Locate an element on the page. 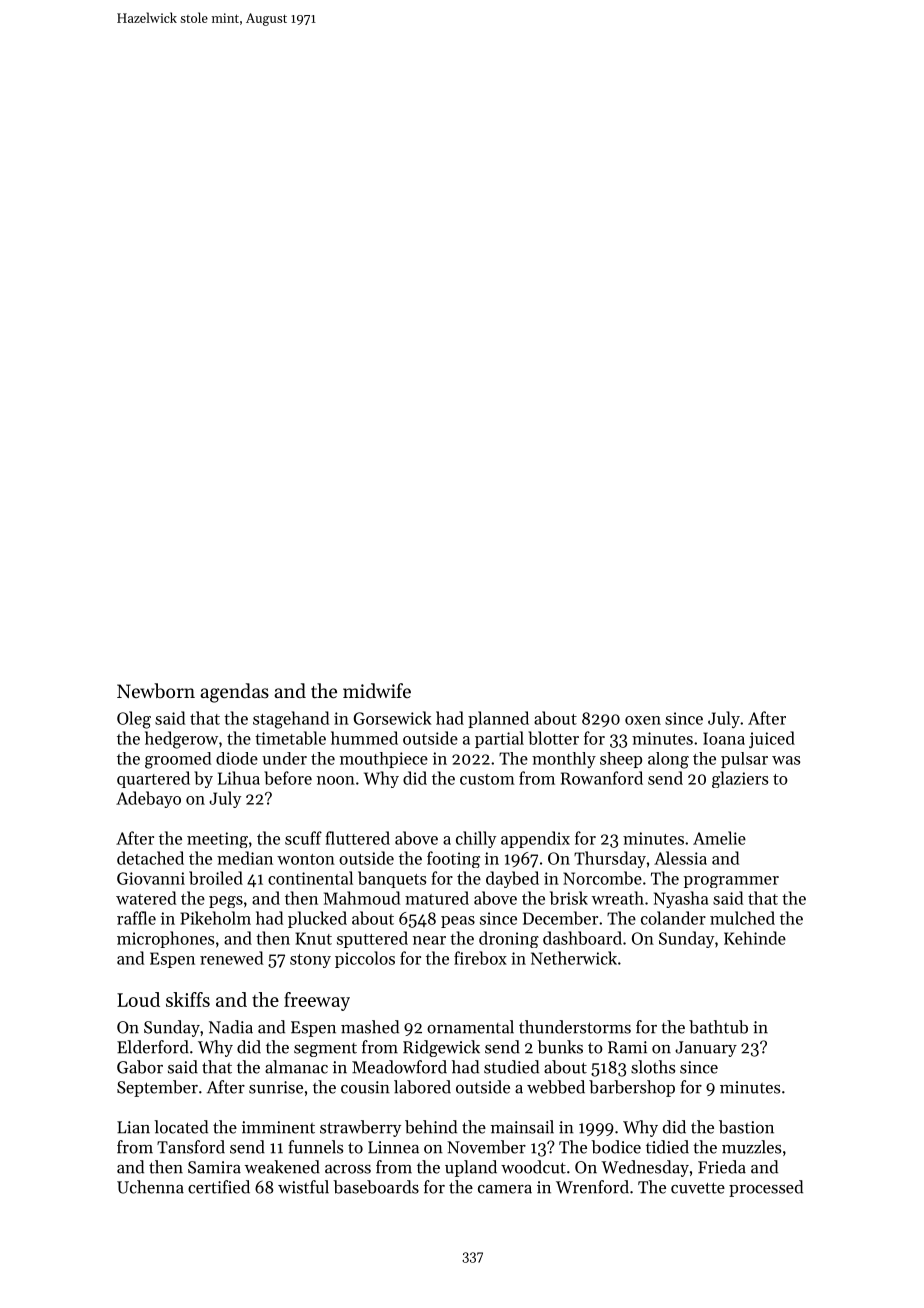  Kehinde is located at coordinates (755, 938).
